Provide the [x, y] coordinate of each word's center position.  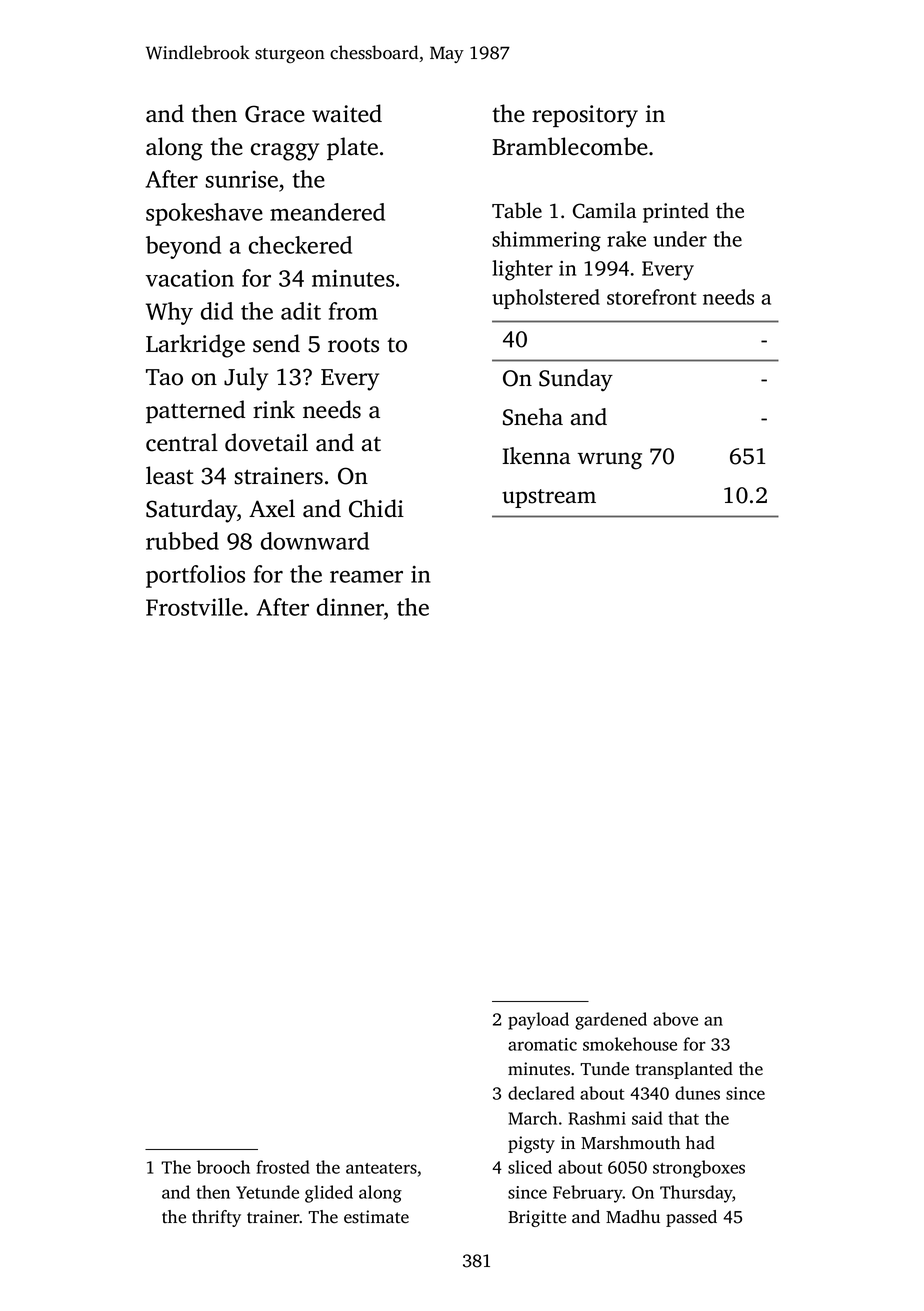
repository [585, 116]
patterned [195, 411]
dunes [697, 1093]
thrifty [216, 1218]
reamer [366, 577]
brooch [223, 1167]
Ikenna [537, 456]
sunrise [242, 179]
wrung [610, 461]
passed [691, 1218]
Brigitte [537, 1218]
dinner [350, 607]
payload [538, 1021]
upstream [549, 498]
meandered [327, 212]
